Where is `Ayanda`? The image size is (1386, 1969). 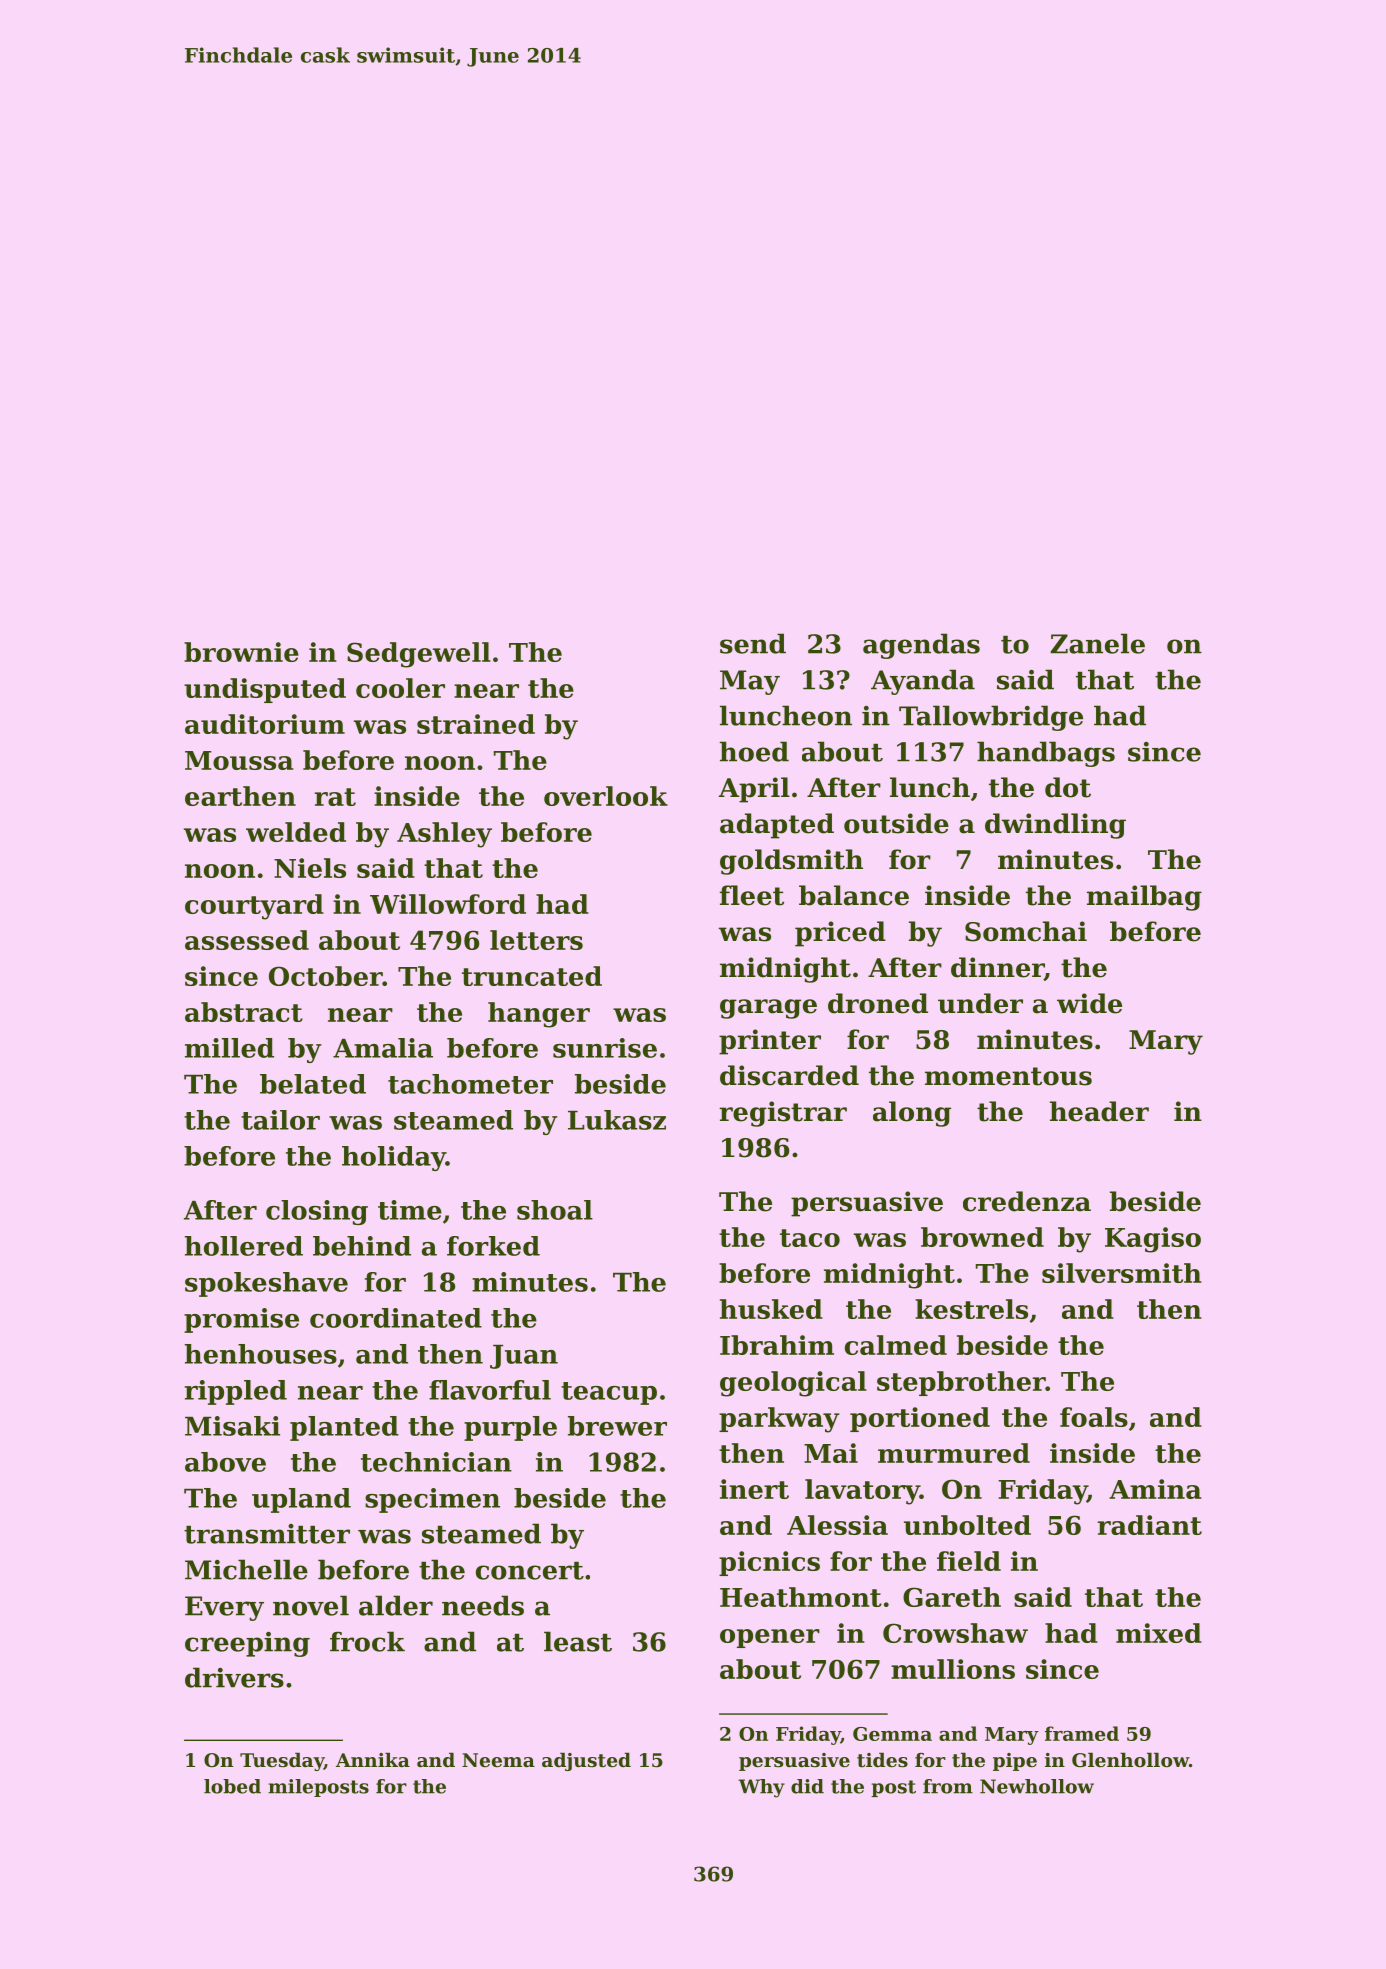 Ayanda is located at coordinates (923, 682).
